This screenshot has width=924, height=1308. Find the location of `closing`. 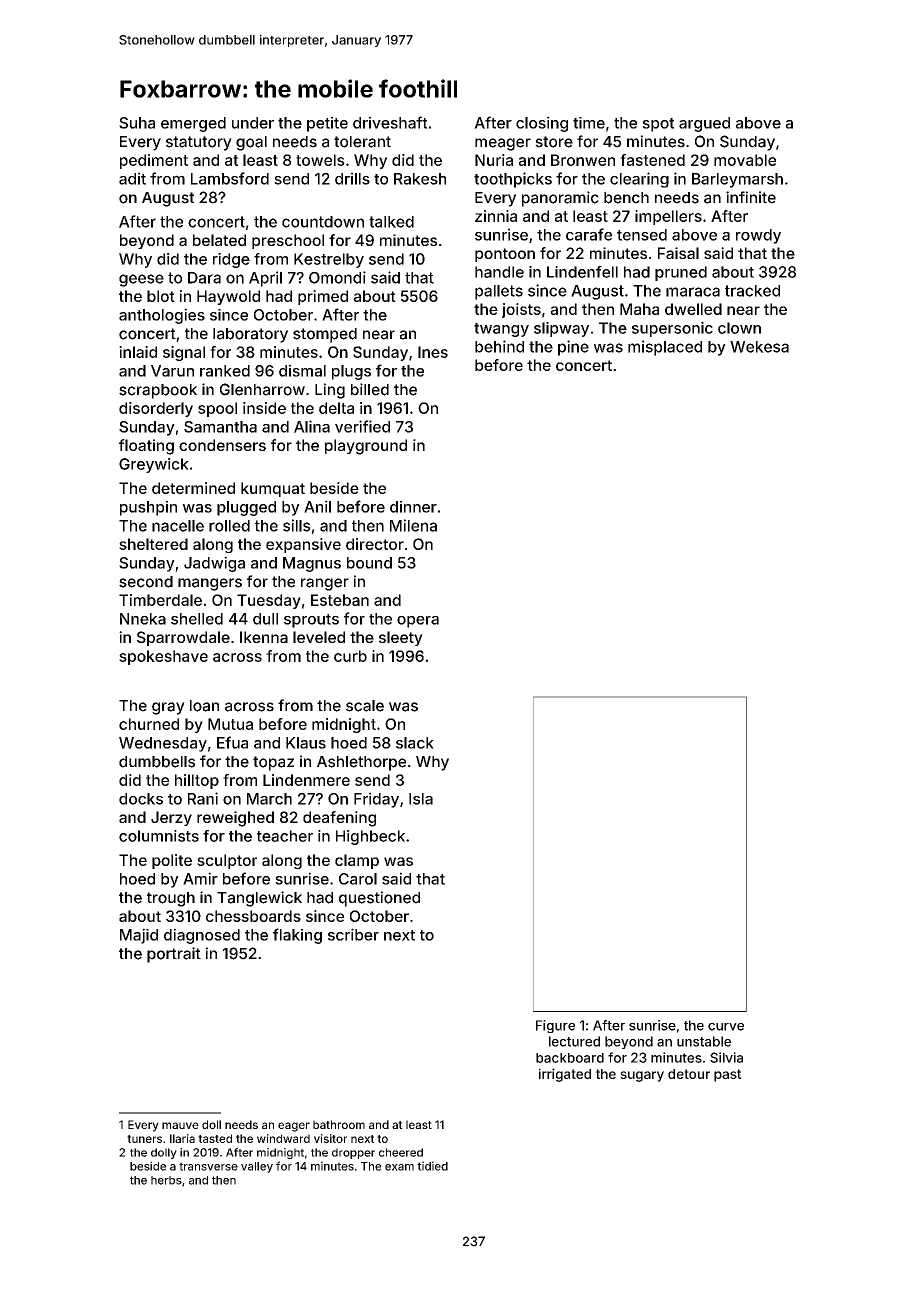

closing is located at coordinates (542, 124).
